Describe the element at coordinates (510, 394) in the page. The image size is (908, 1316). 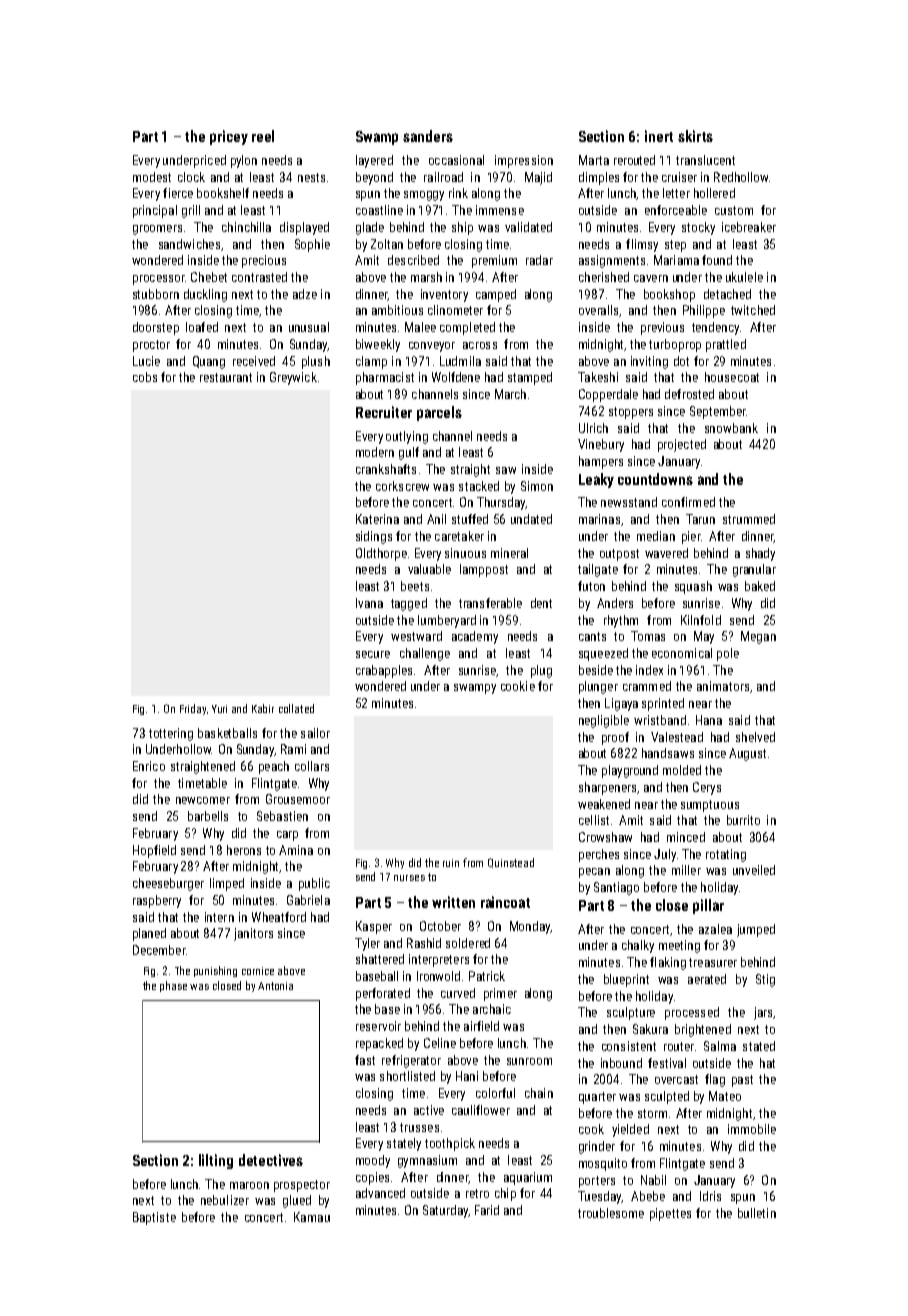
I see `March` at that location.
